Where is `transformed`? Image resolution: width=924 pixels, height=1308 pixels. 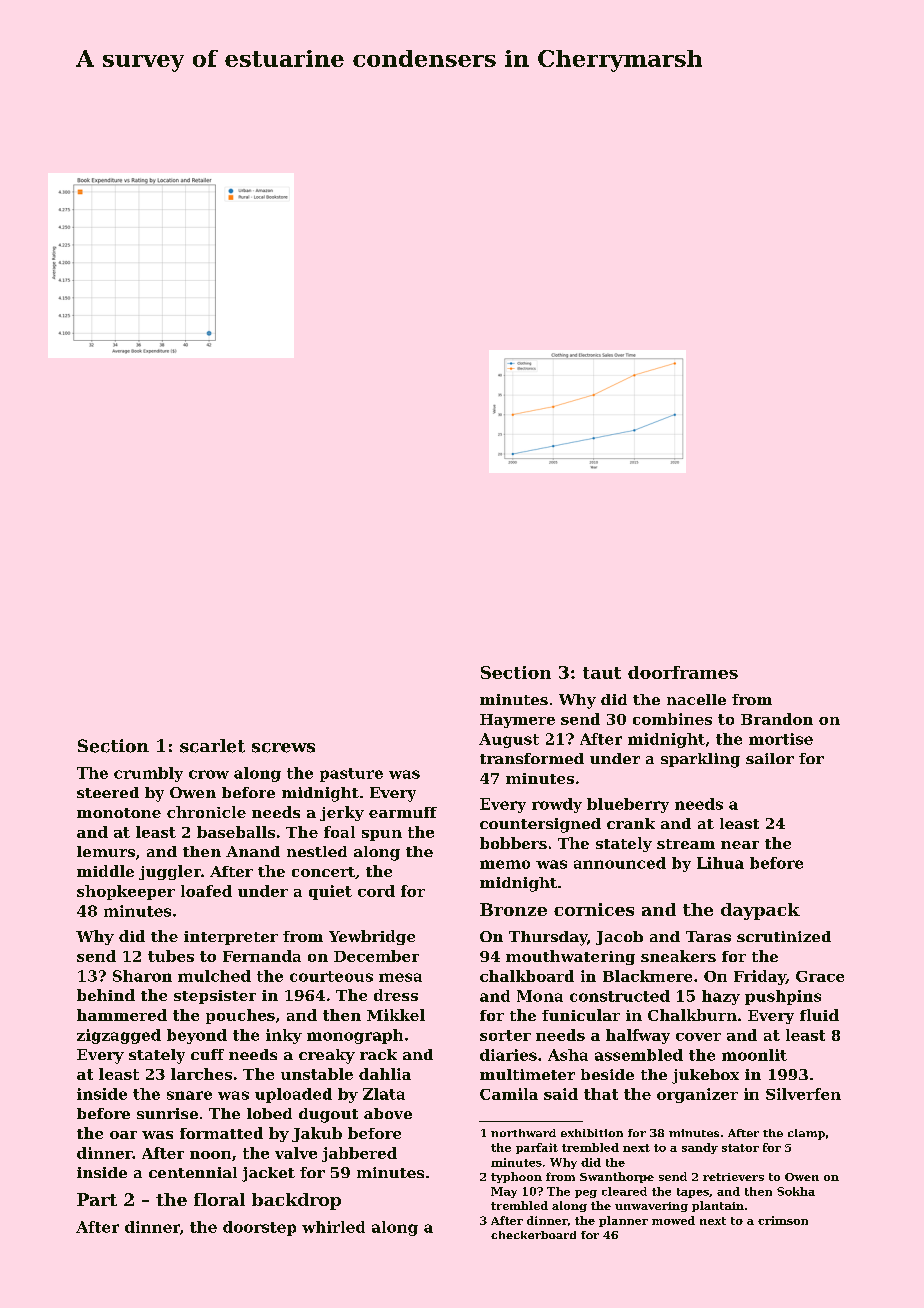
transformed is located at coordinates (532, 758).
